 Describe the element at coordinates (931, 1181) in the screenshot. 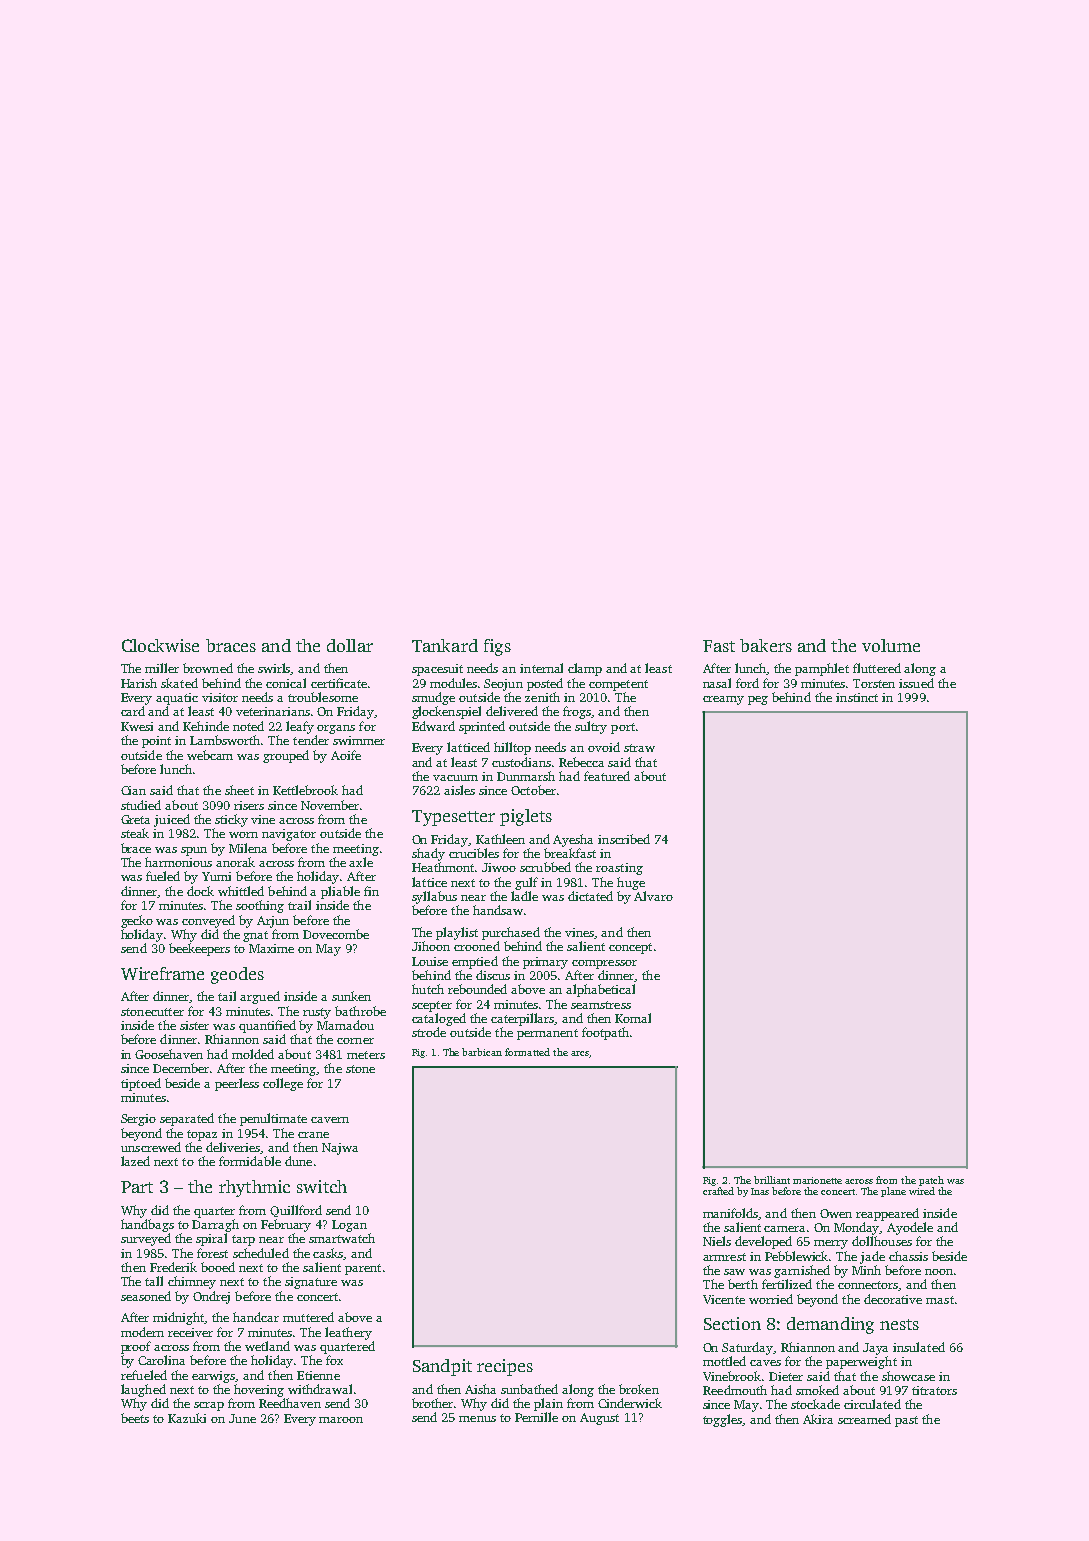

I see `patch` at that location.
